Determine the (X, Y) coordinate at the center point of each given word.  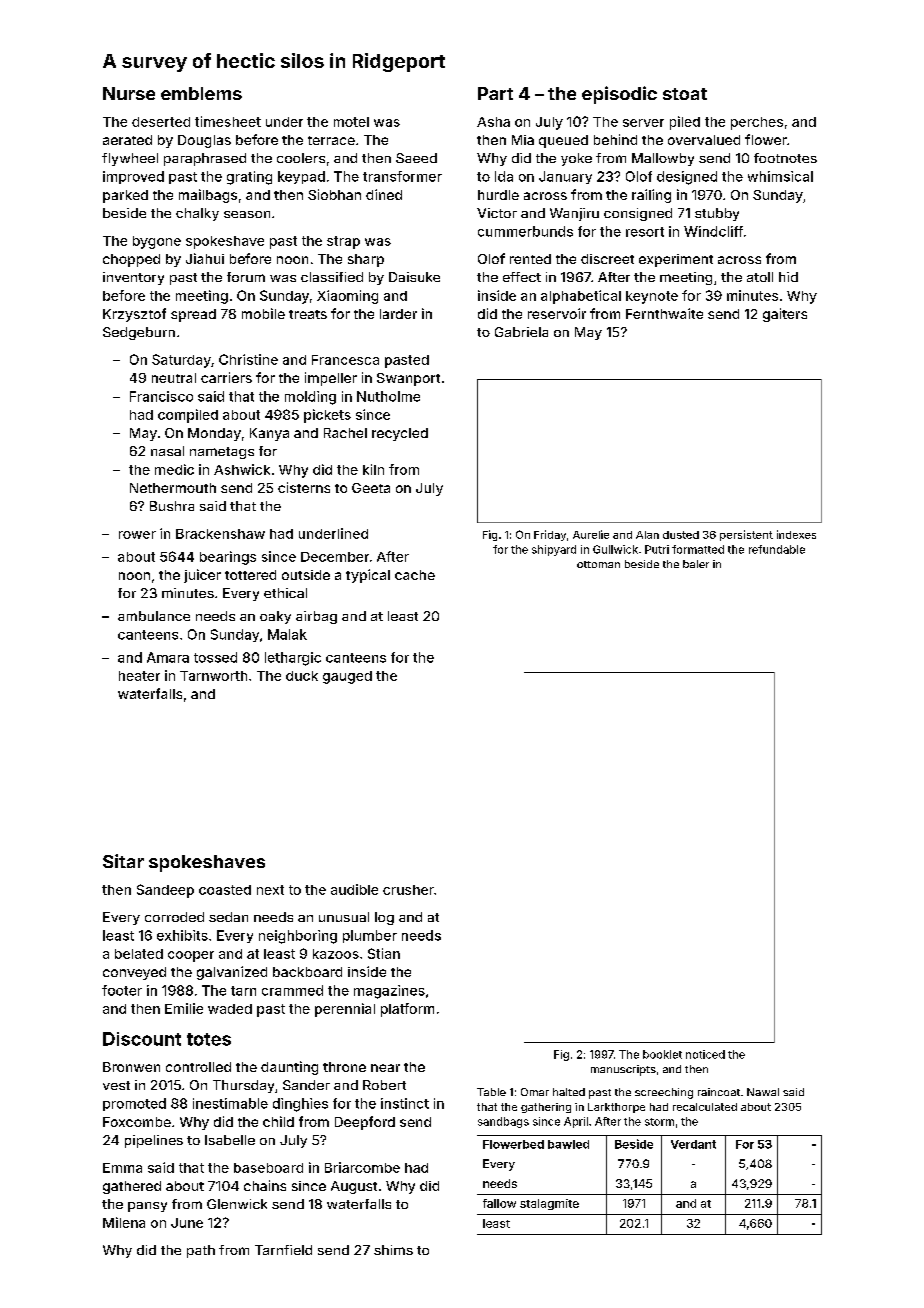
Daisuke (414, 277)
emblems (201, 93)
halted (569, 1092)
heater (139, 676)
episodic (619, 95)
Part (495, 93)
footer (122, 990)
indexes (796, 534)
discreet (607, 259)
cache (415, 575)
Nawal (763, 1092)
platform (407, 1010)
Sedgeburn (139, 333)
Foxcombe (137, 1122)
